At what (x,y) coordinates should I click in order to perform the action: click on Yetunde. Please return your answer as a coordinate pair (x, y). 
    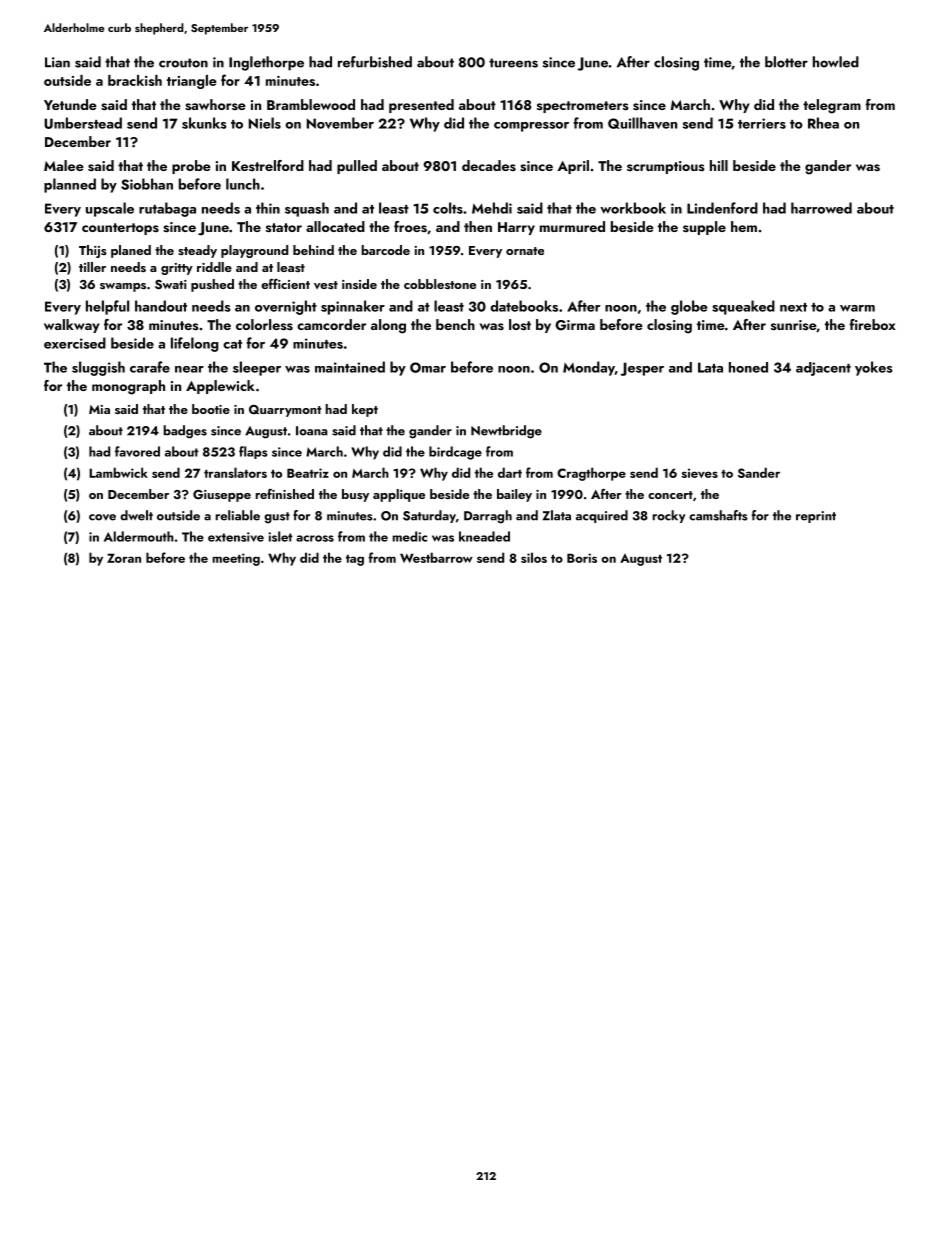
    Looking at the image, I should click on (70, 104).
